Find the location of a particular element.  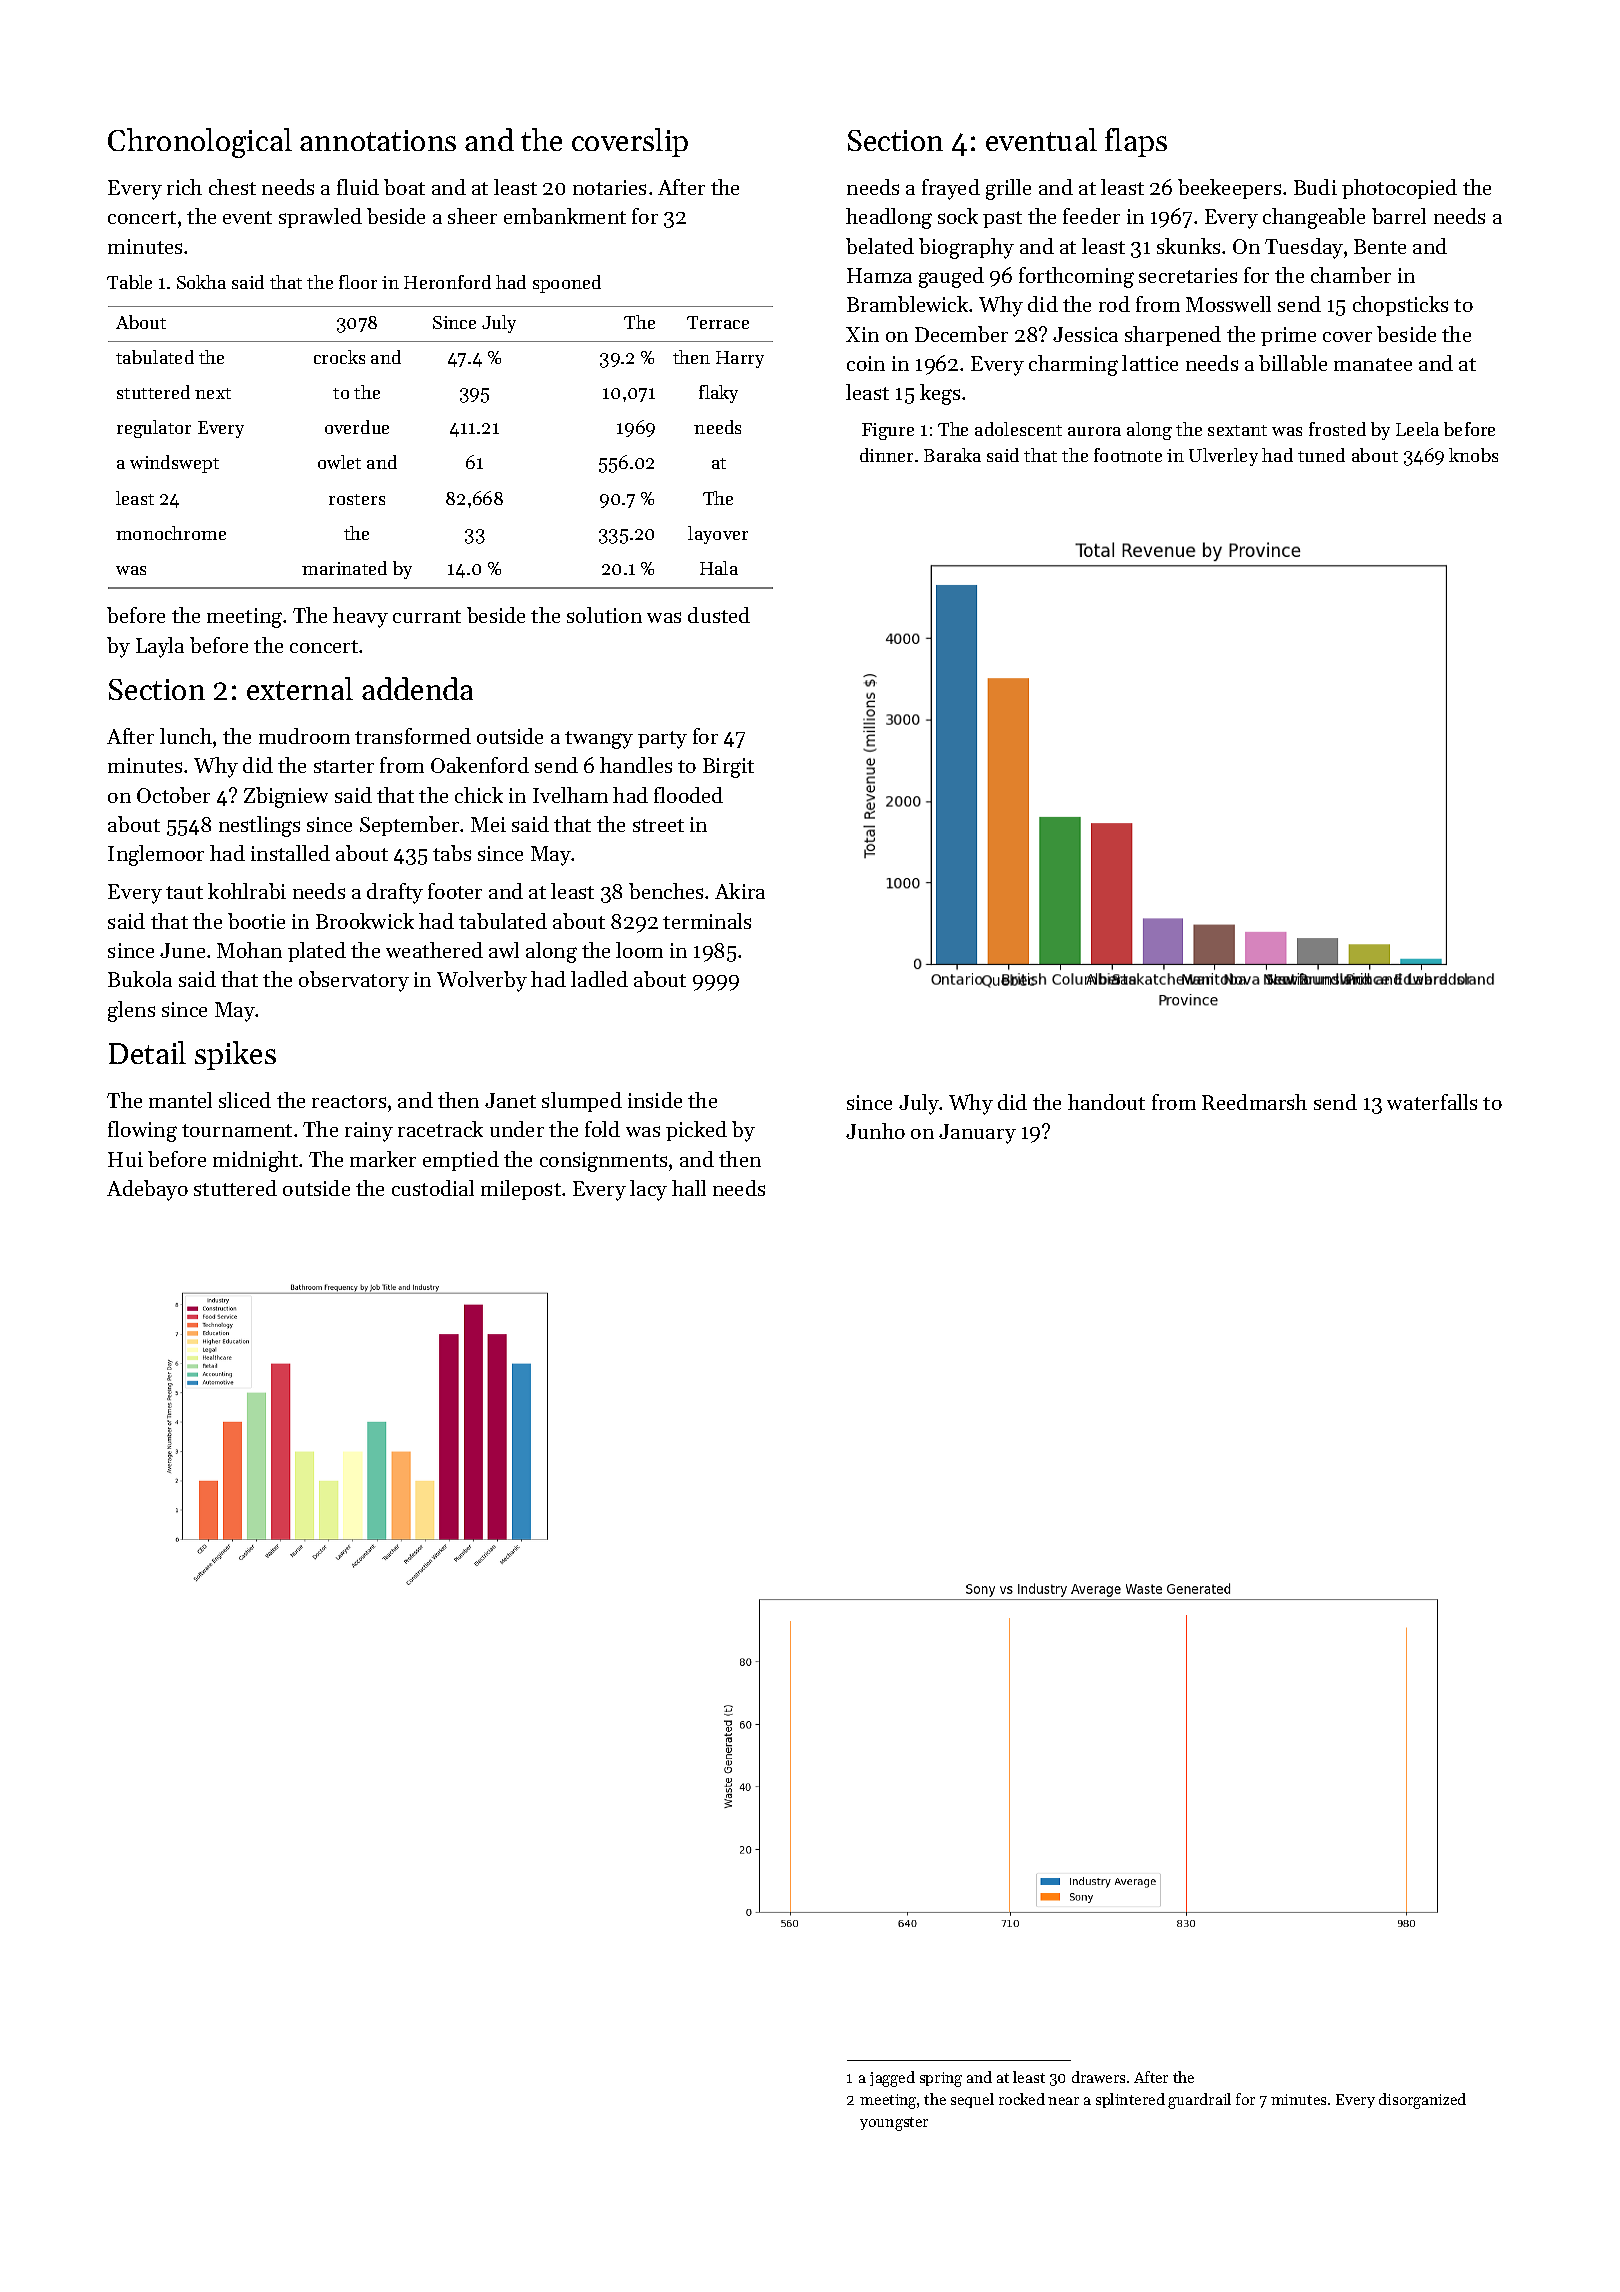

hall is located at coordinates (689, 1188).
